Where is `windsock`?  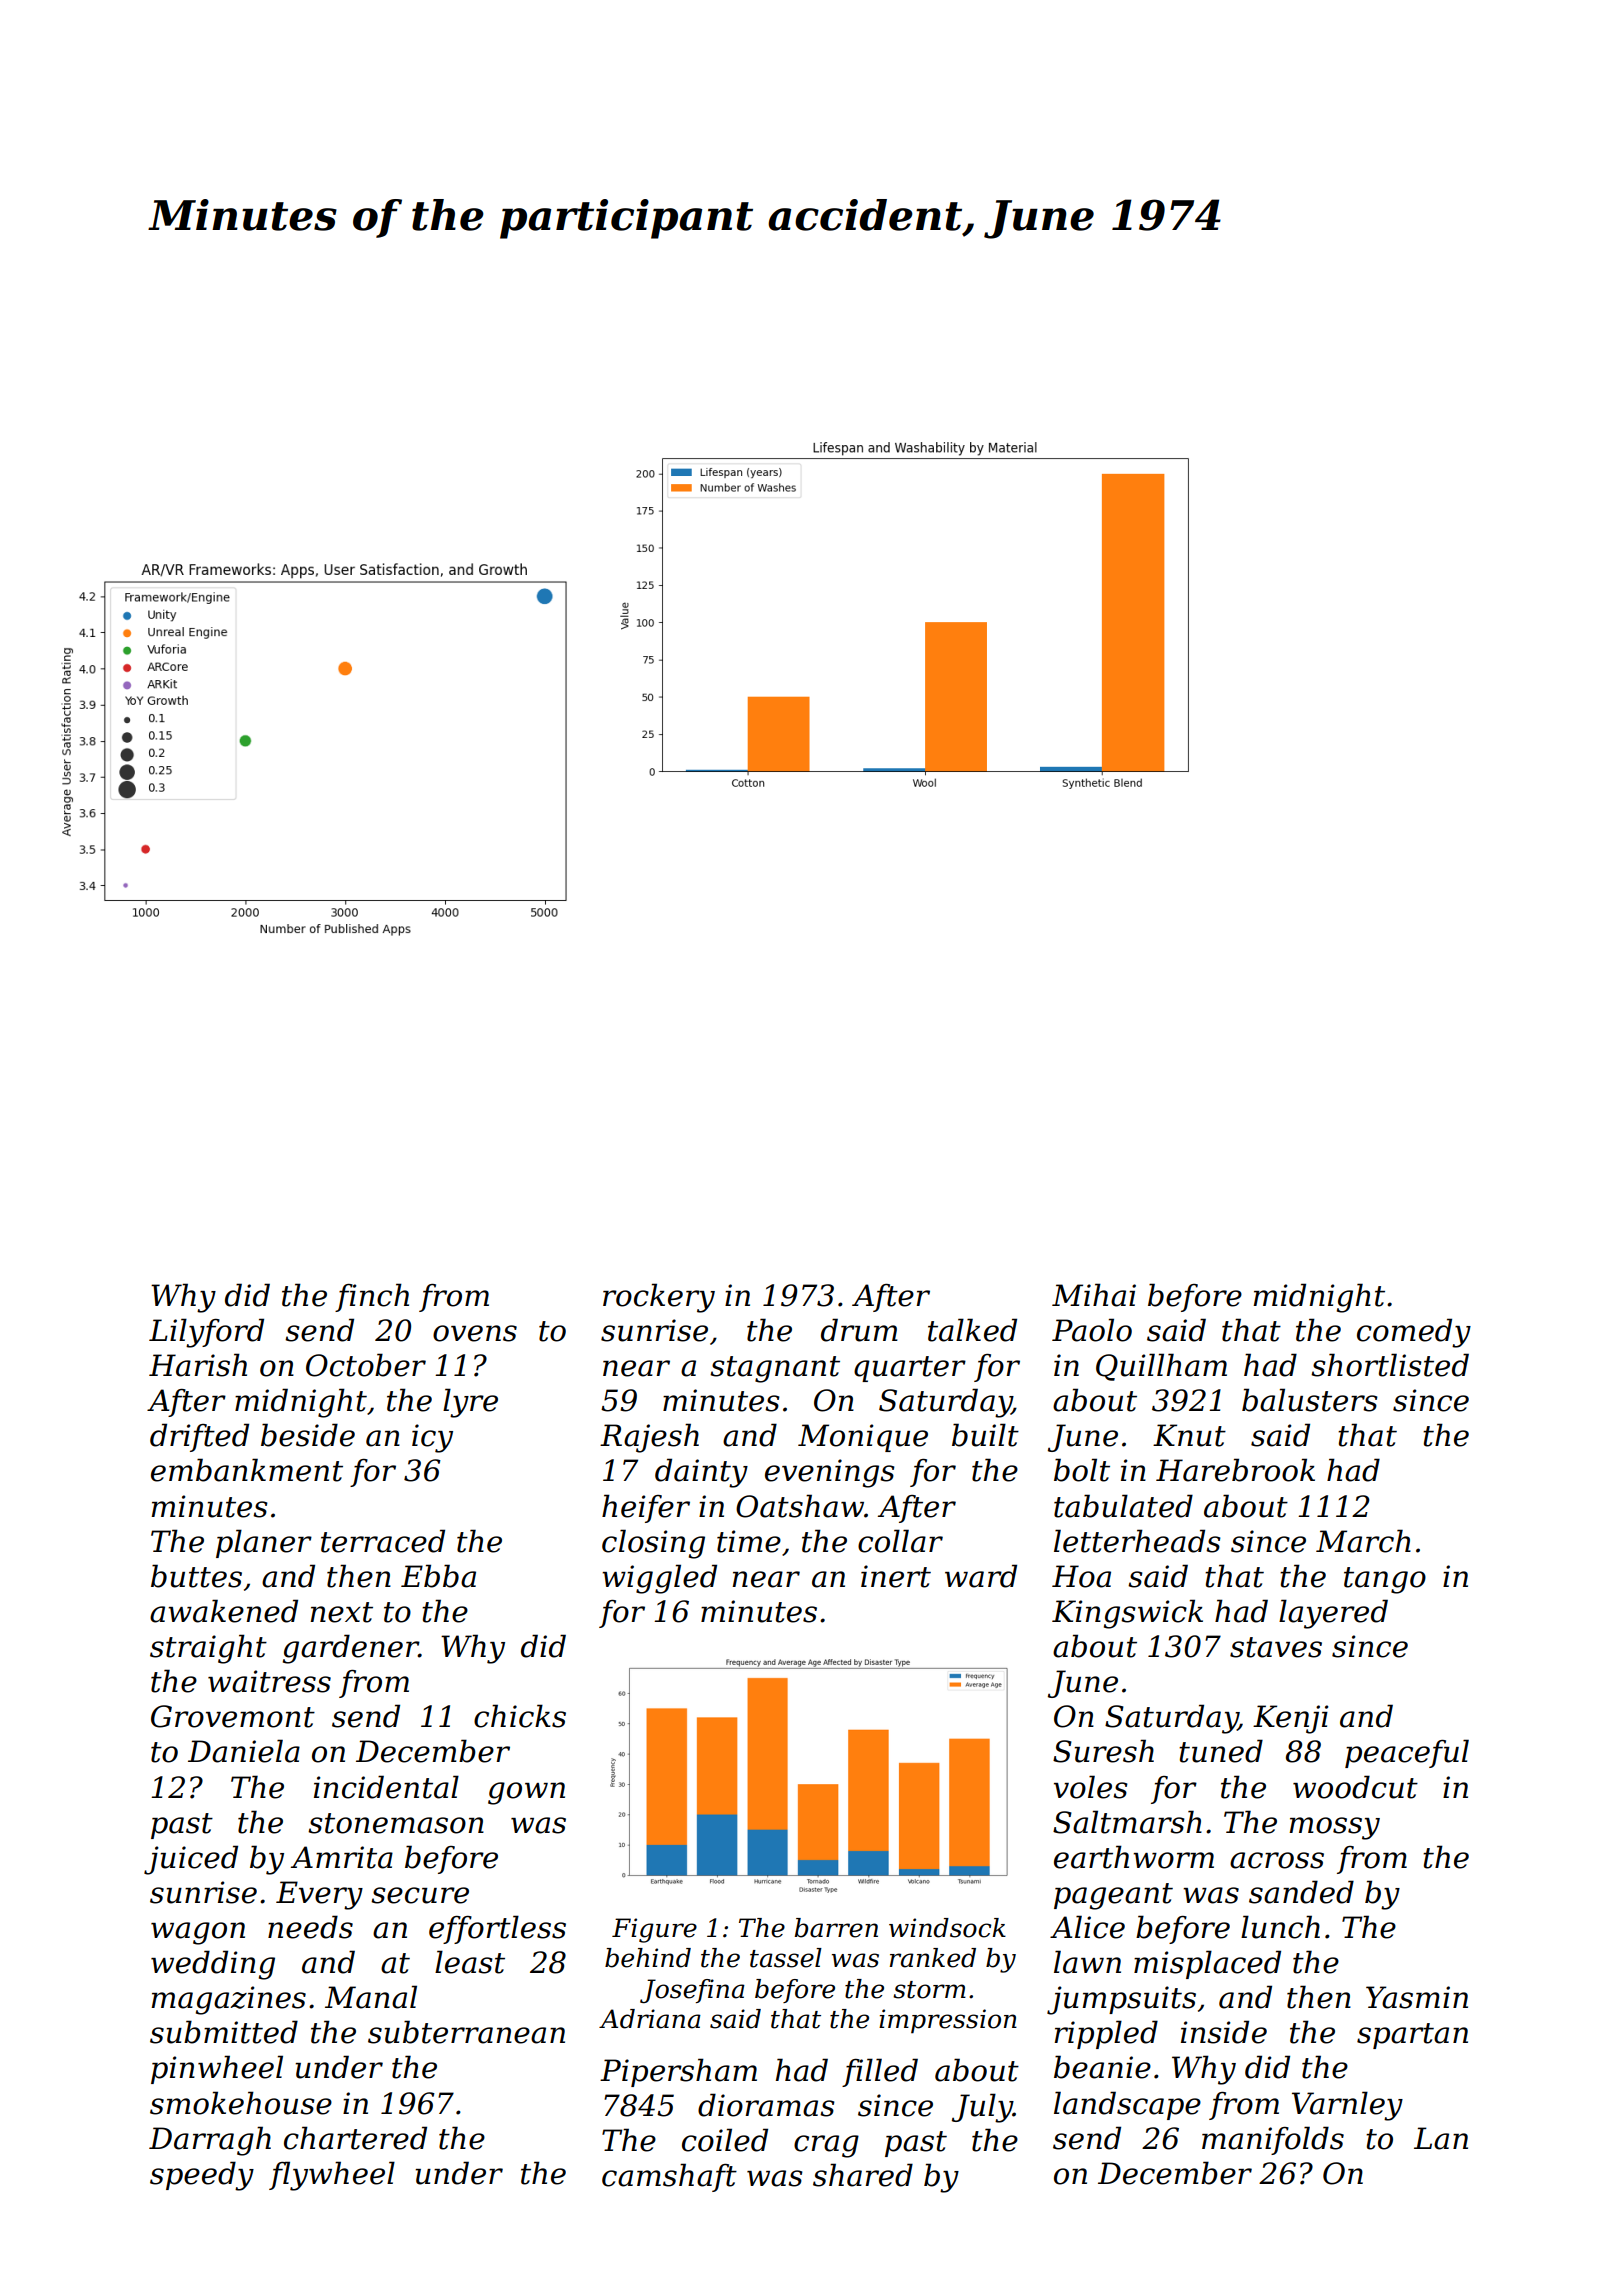
windsock is located at coordinates (947, 1928).
